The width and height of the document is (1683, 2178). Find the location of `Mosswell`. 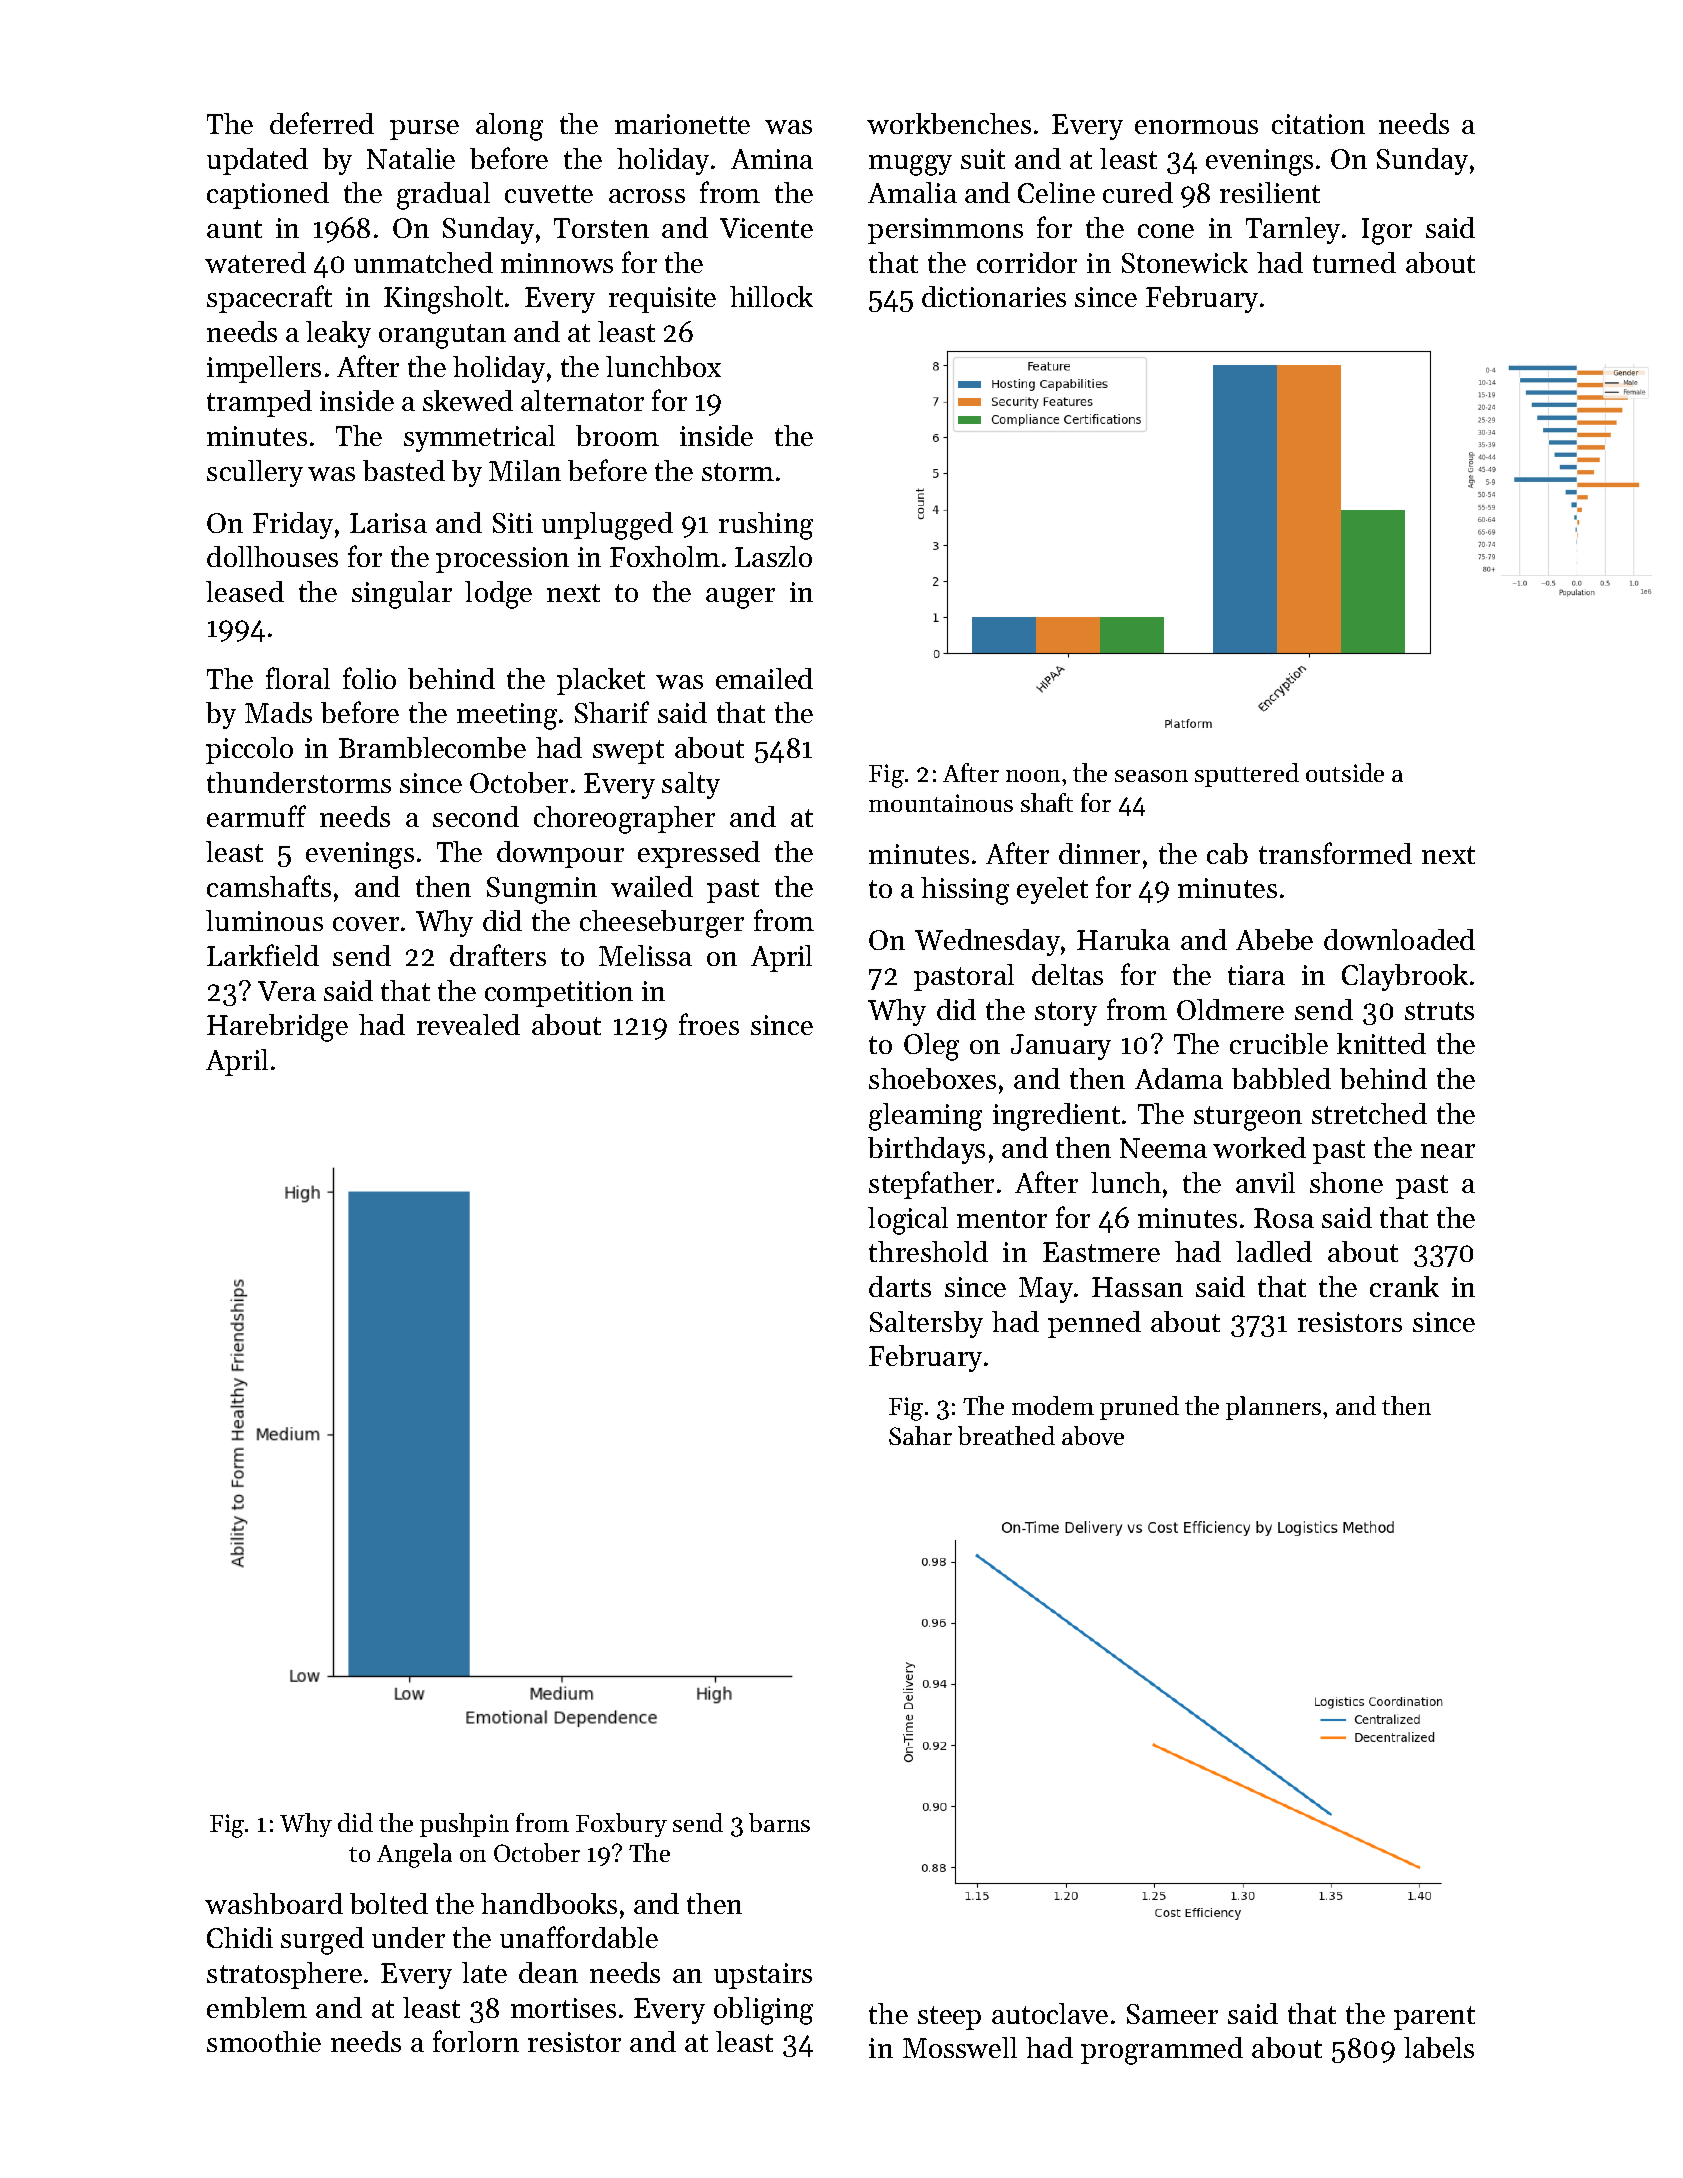

Mosswell is located at coordinates (960, 2047).
